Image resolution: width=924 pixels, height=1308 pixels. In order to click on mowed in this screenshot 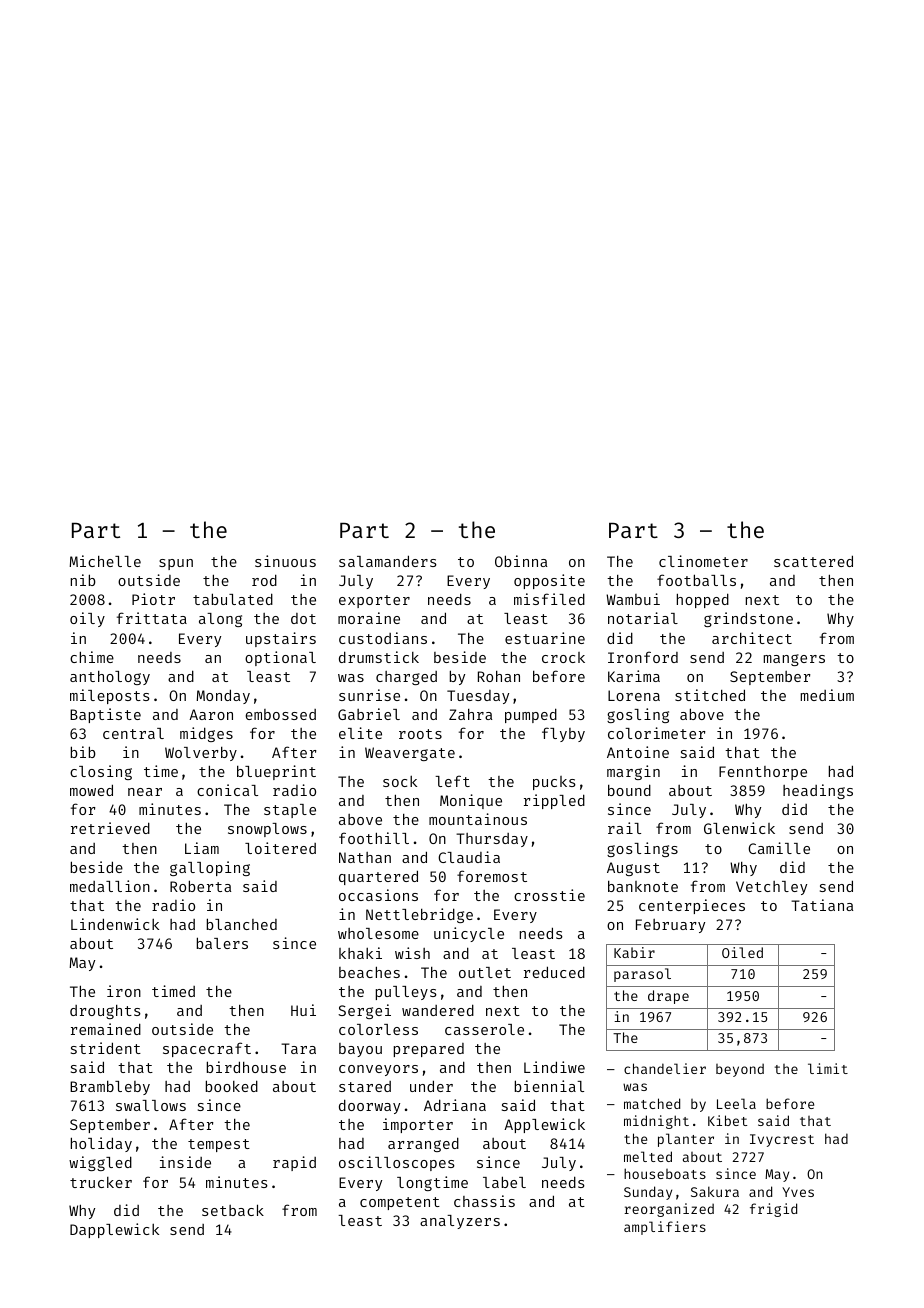, I will do `click(91, 790)`.
